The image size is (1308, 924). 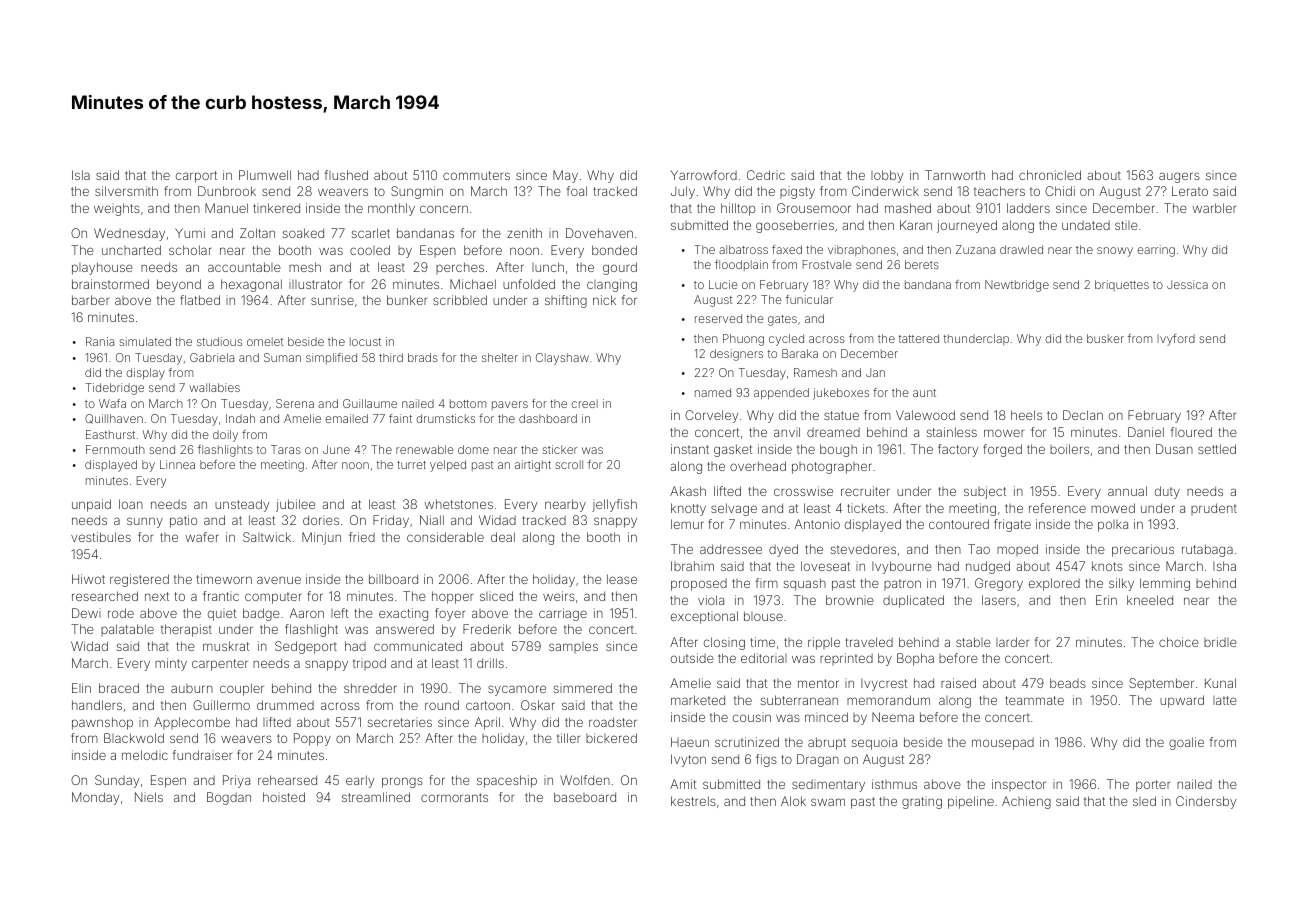 I want to click on samples, so click(x=573, y=647).
